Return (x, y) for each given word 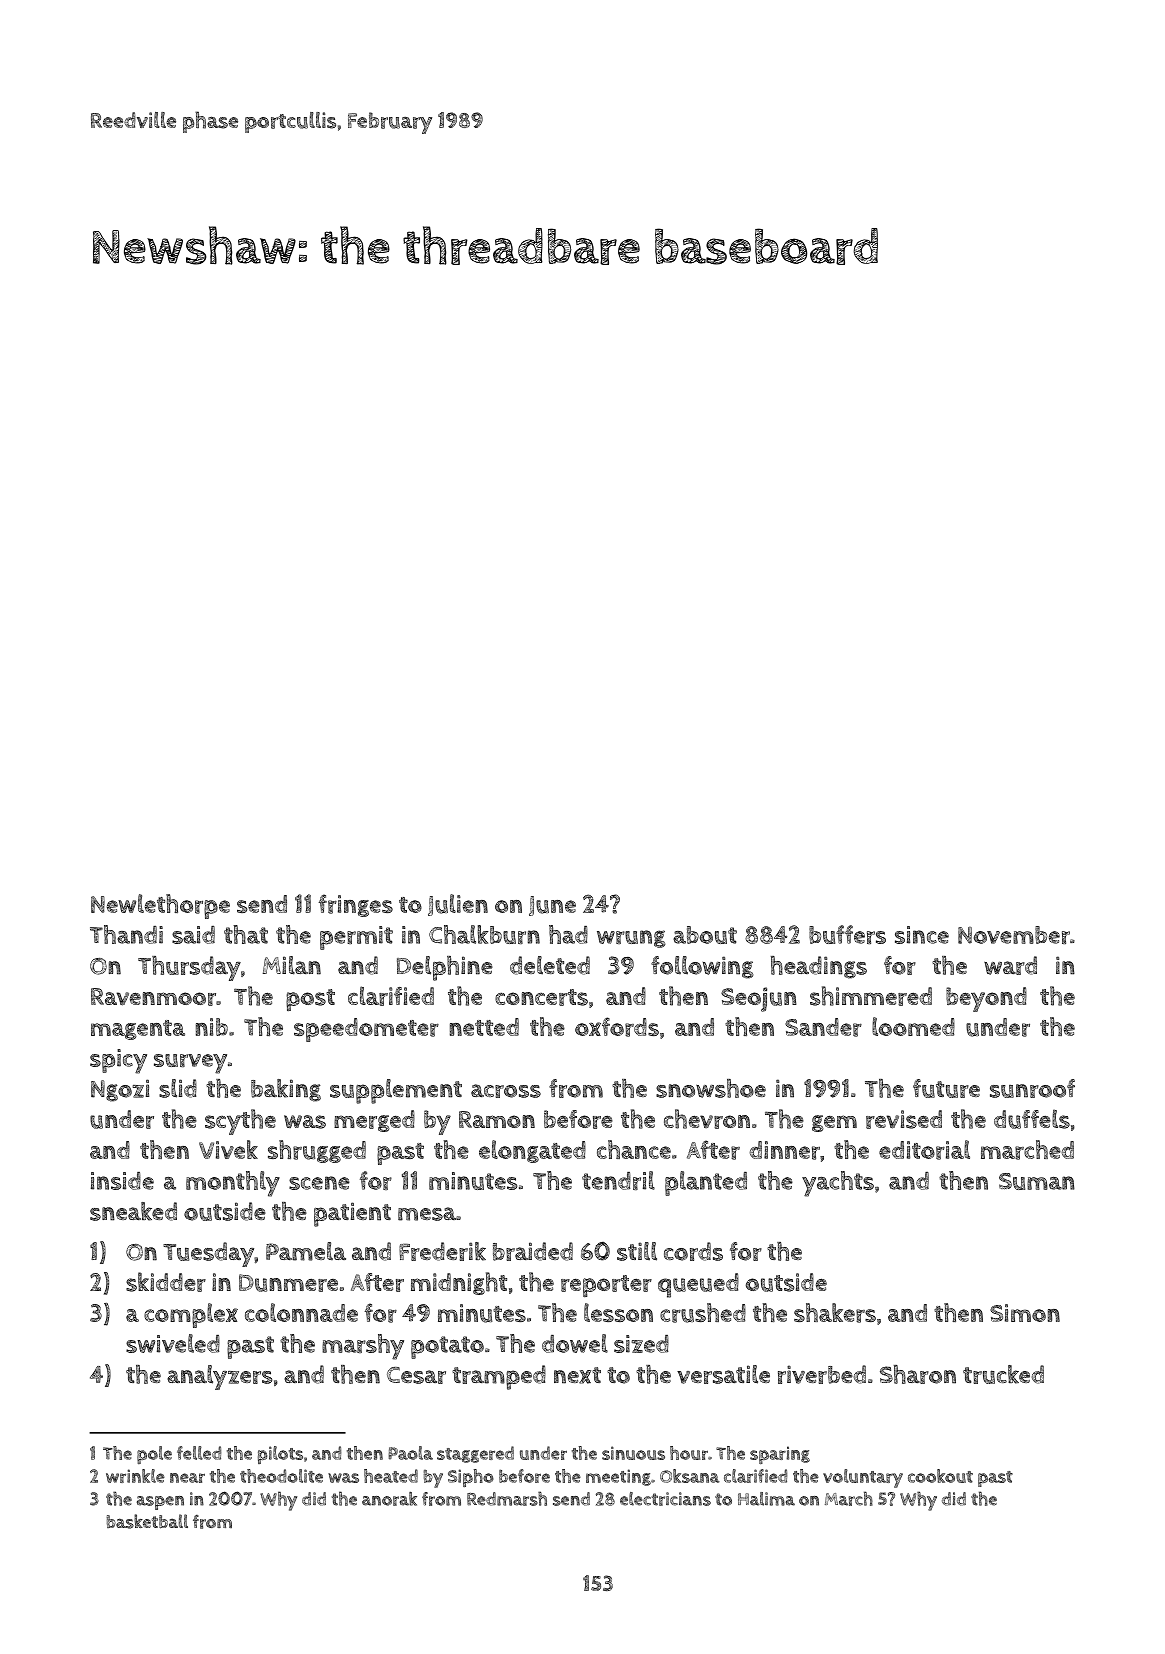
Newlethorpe (160, 906)
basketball (147, 1521)
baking (286, 1090)
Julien (458, 905)
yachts (838, 1184)
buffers (847, 934)
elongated (532, 1151)
